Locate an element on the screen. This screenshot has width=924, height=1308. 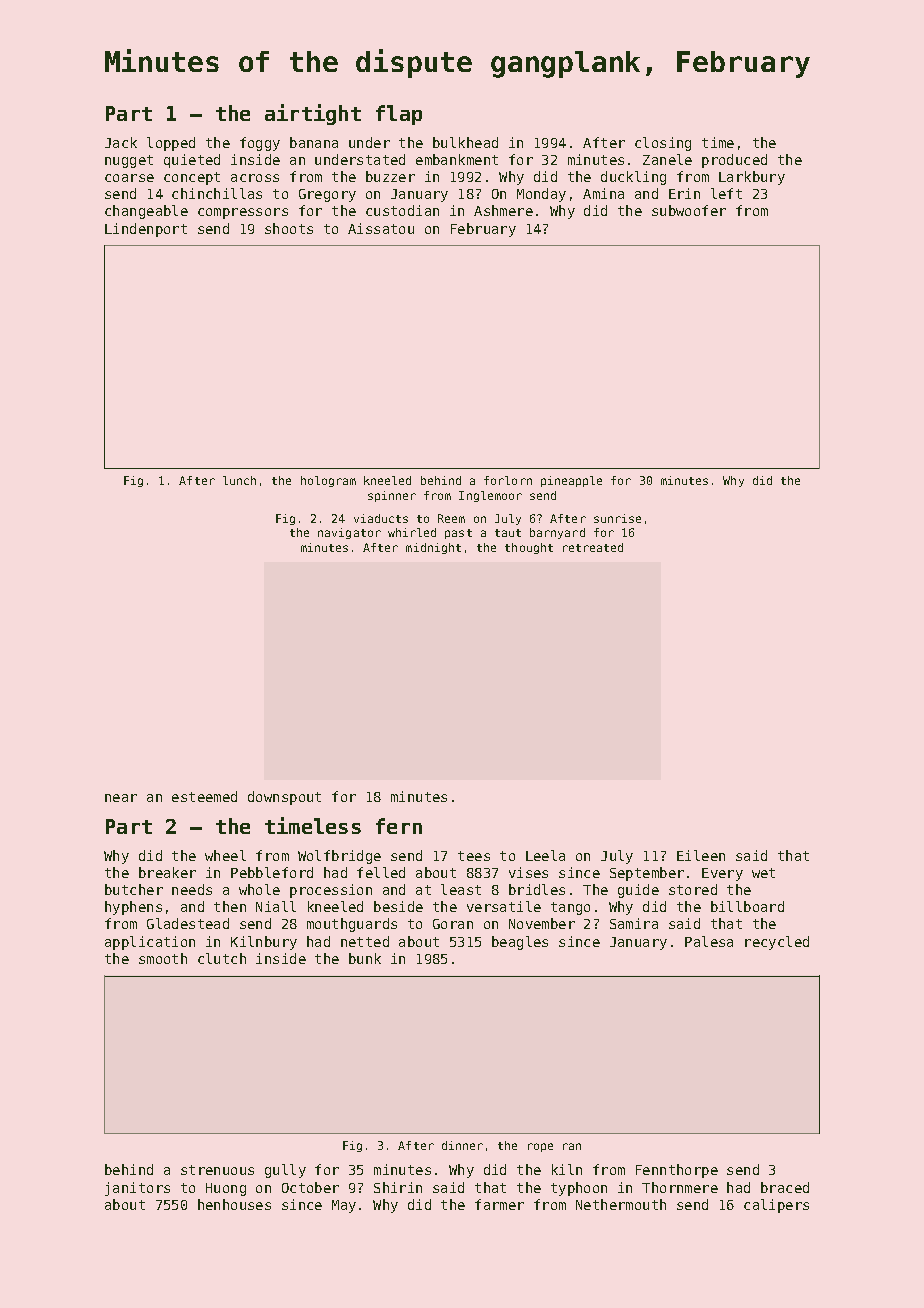
sunrise is located at coordinates (617, 518).
